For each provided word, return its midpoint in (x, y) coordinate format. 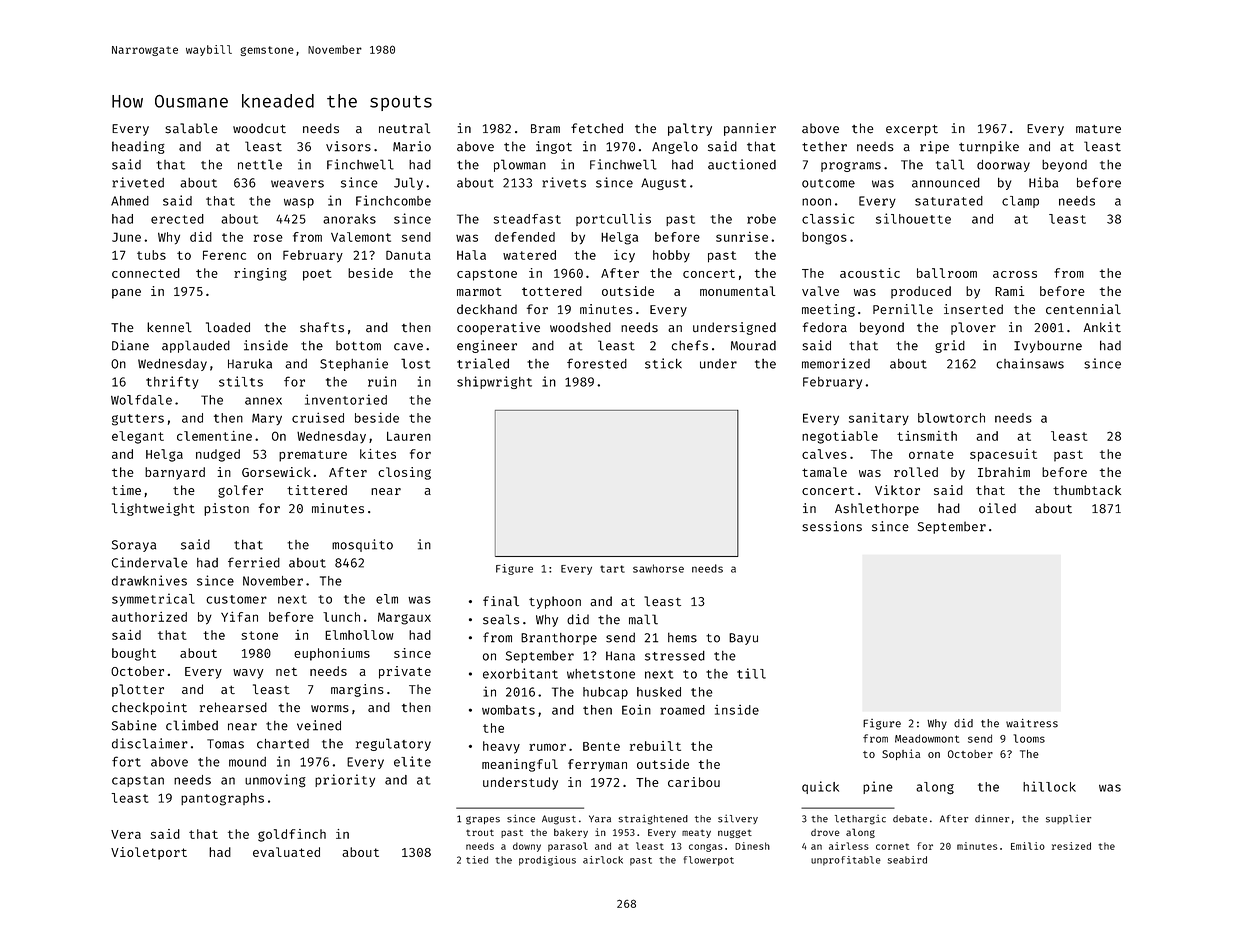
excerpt (912, 130)
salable (191, 128)
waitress (1032, 723)
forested (597, 363)
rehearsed (233, 707)
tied (477, 860)
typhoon (555, 602)
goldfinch (292, 835)
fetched (597, 128)
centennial (1083, 309)
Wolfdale (141, 400)
